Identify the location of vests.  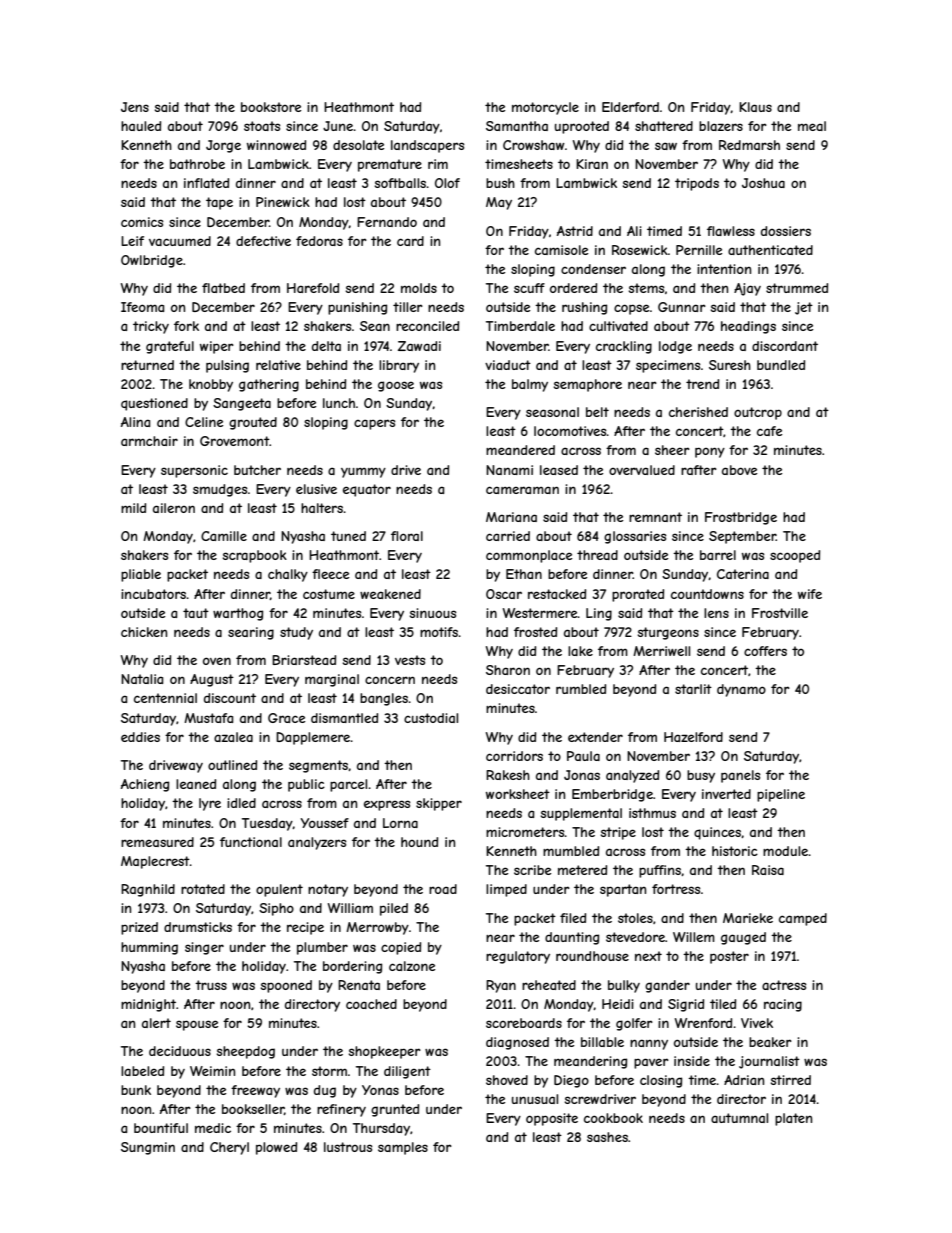
(410, 660).
